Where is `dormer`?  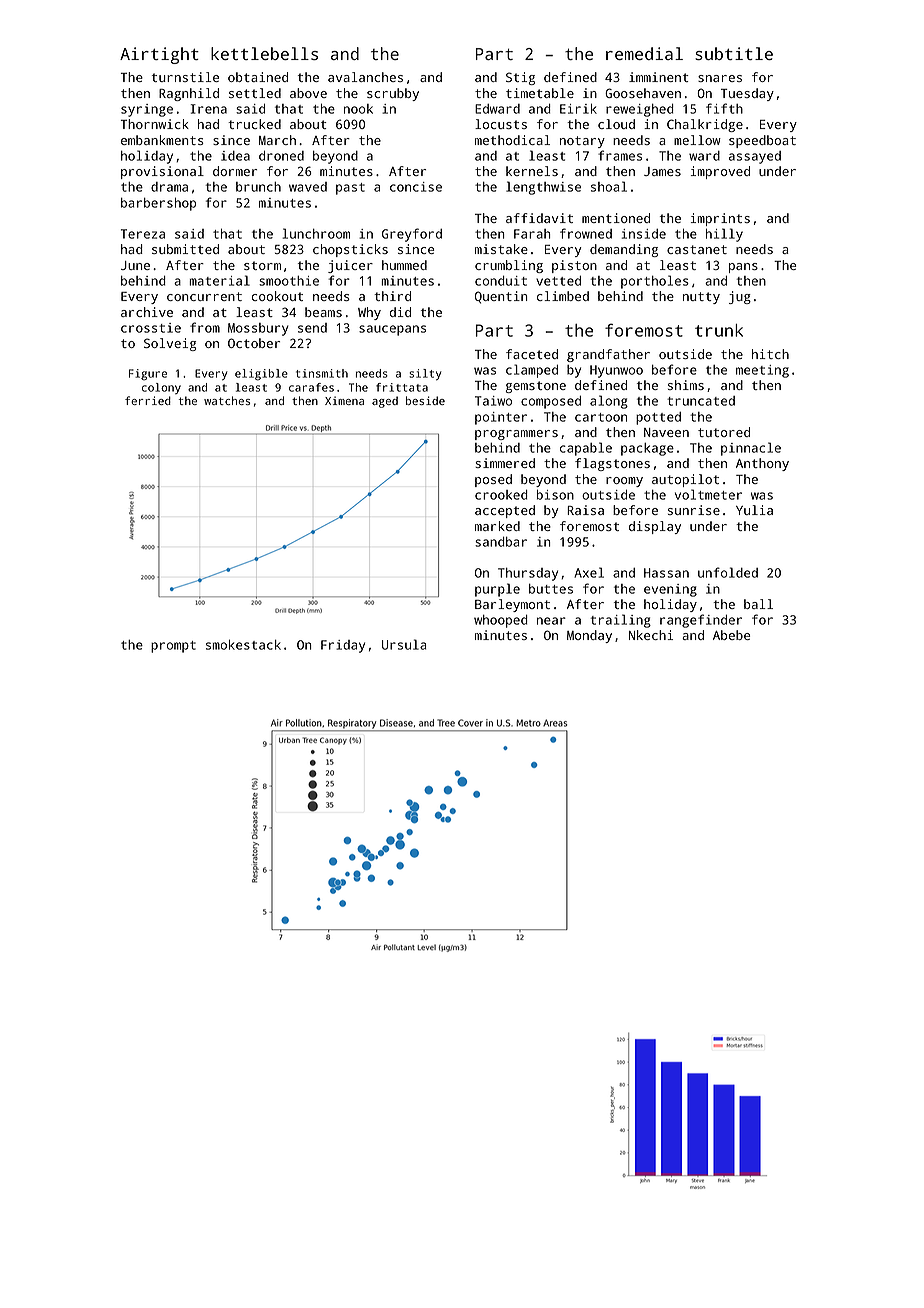
dormer is located at coordinates (235, 171).
